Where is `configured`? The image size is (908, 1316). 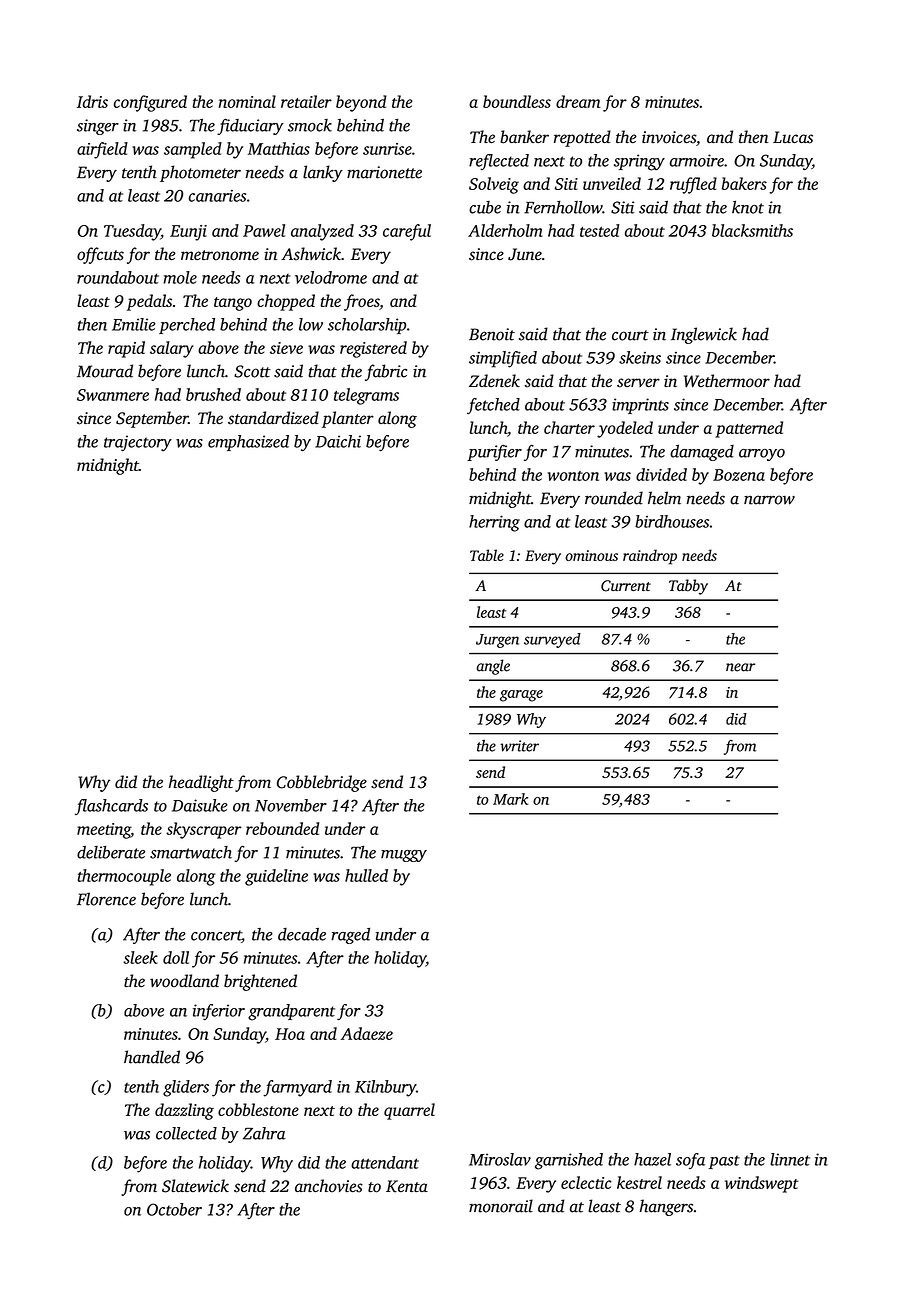 configured is located at coordinates (150, 103).
